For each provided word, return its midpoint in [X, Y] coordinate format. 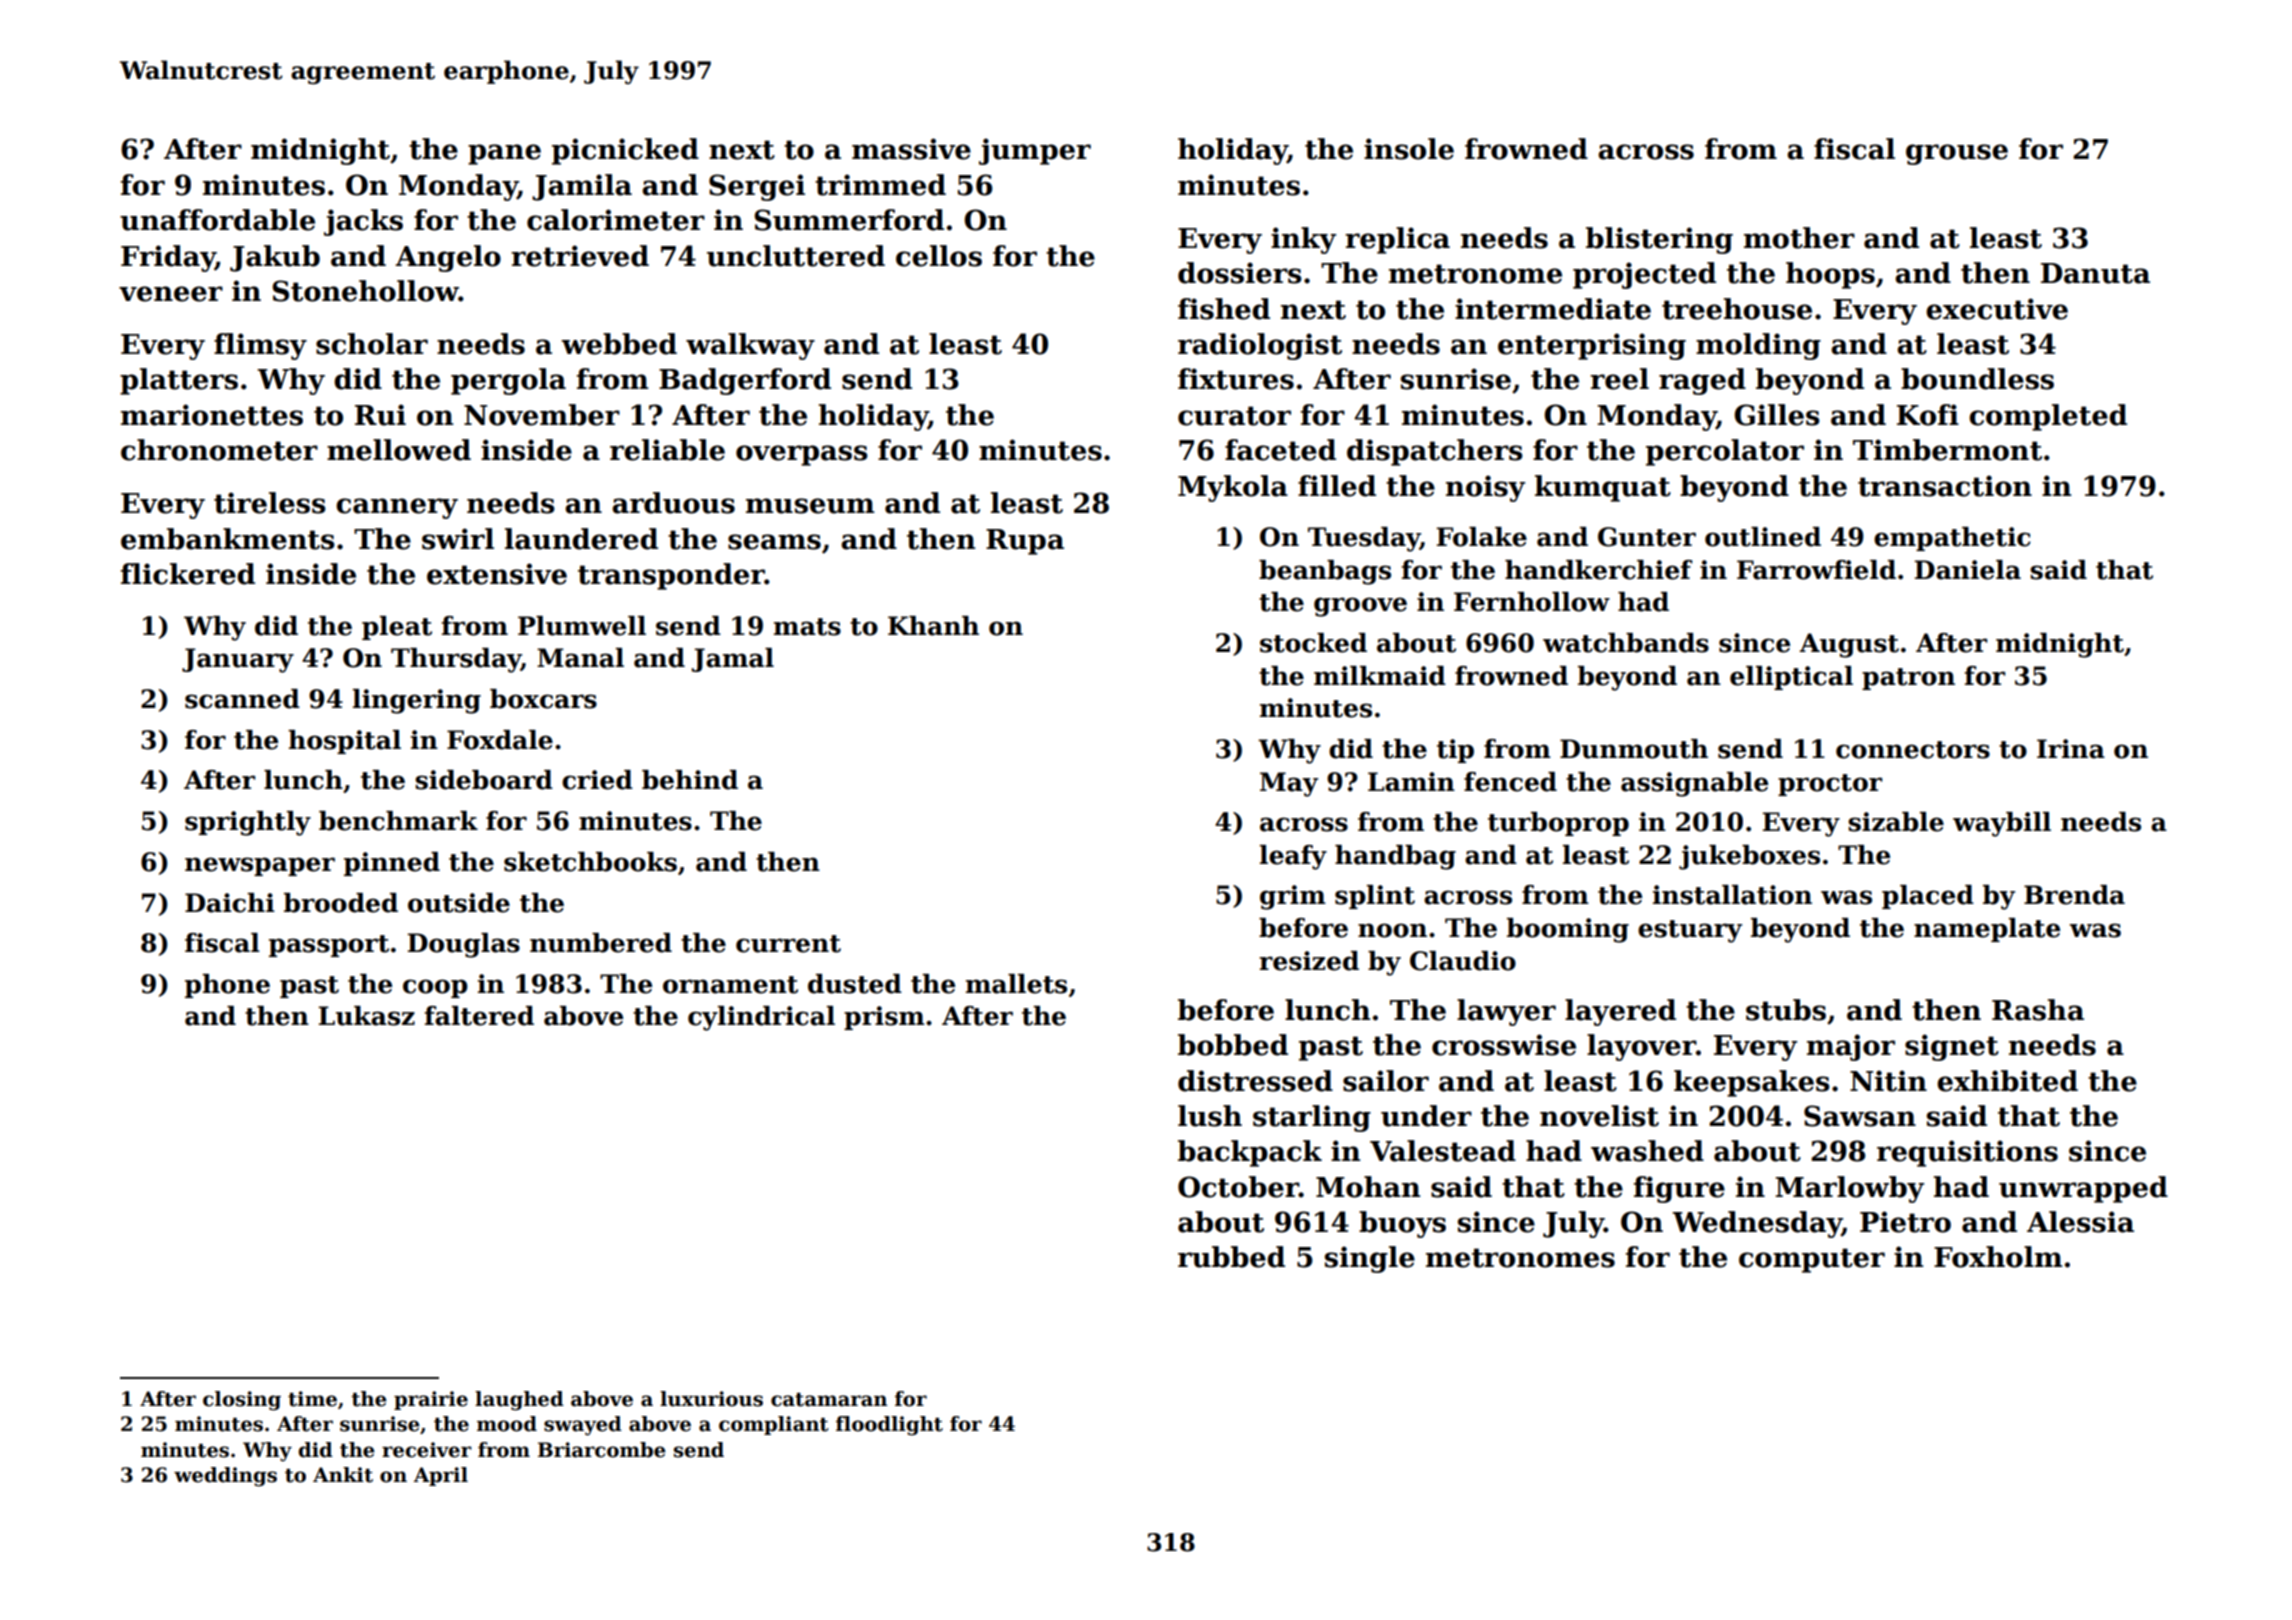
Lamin [1411, 782]
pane [504, 154]
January [238, 660]
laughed [519, 1401]
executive [1997, 309]
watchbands [1626, 643]
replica [1397, 240]
